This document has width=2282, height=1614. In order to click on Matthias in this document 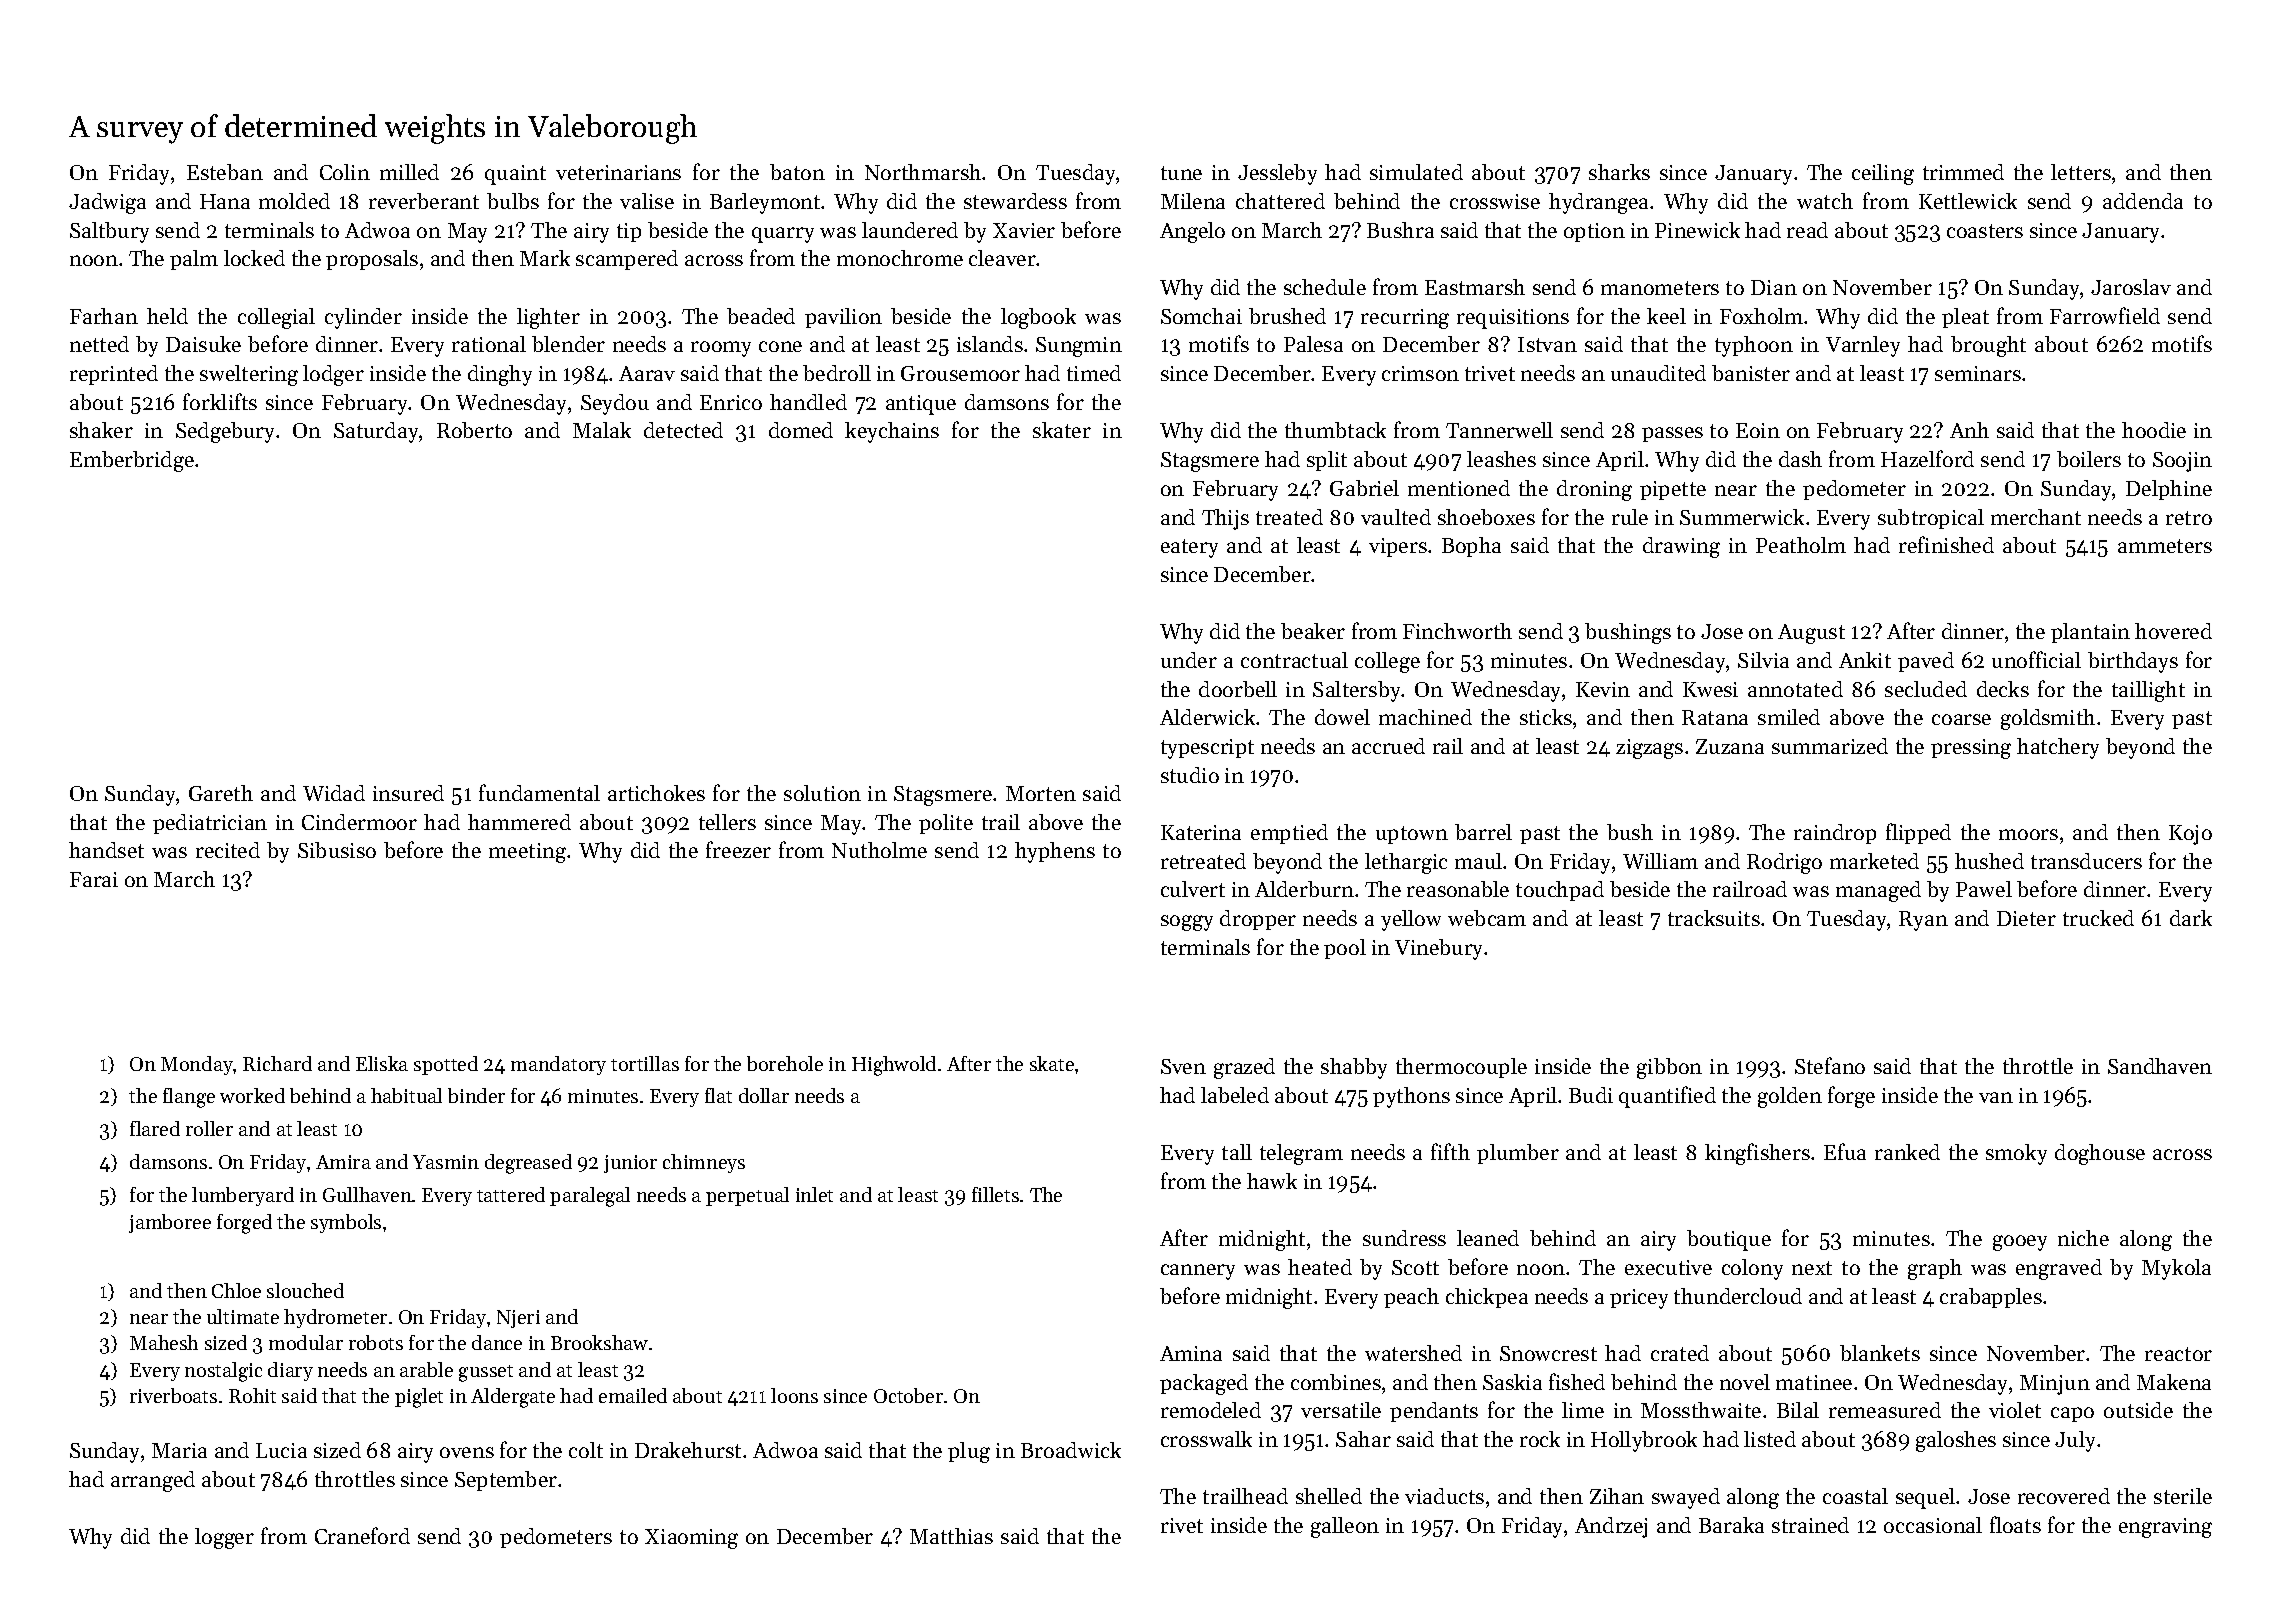, I will do `click(951, 1536)`.
